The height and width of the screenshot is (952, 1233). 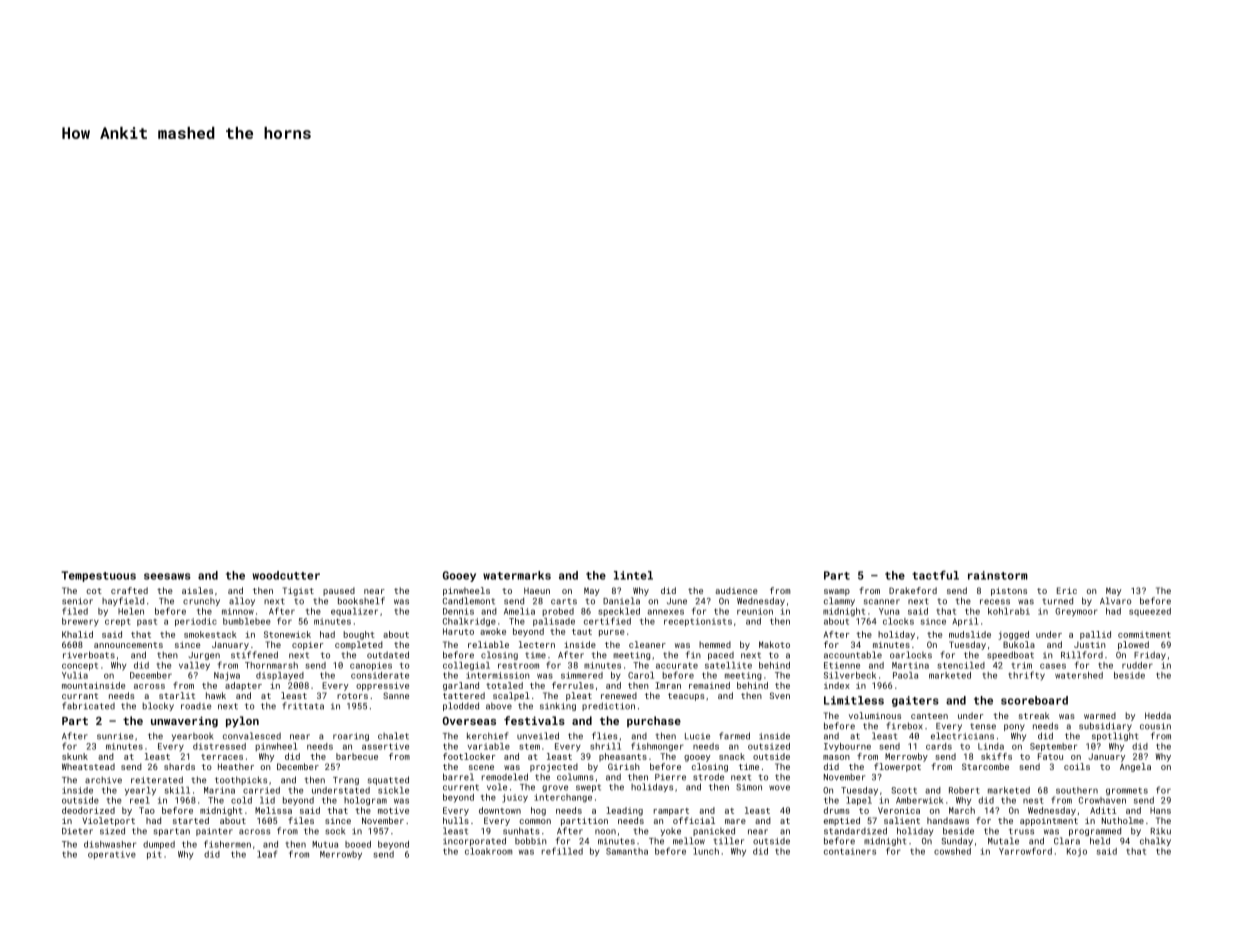 I want to click on Hedda, so click(x=1158, y=715).
